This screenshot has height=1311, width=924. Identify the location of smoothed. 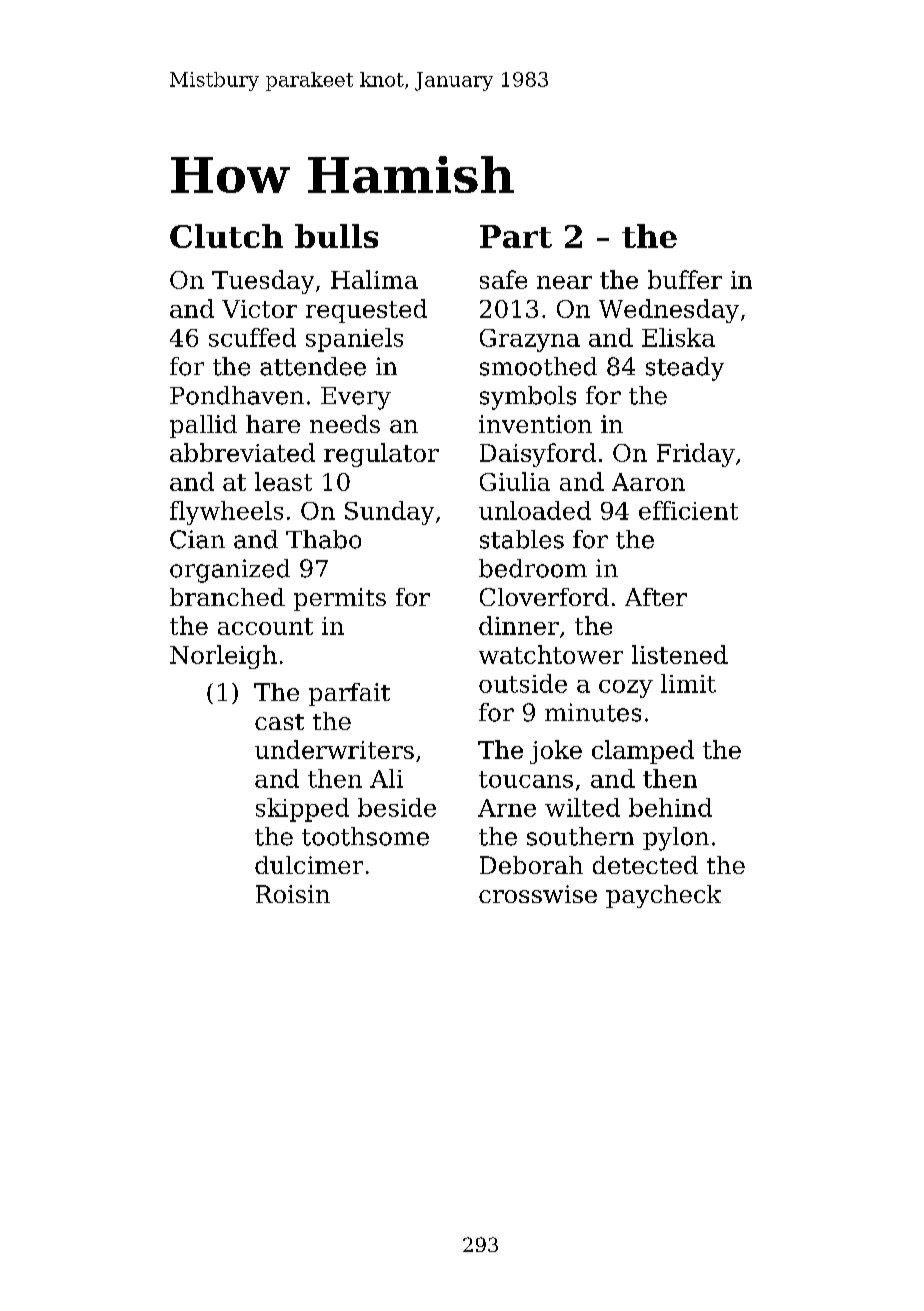
(538, 366).
